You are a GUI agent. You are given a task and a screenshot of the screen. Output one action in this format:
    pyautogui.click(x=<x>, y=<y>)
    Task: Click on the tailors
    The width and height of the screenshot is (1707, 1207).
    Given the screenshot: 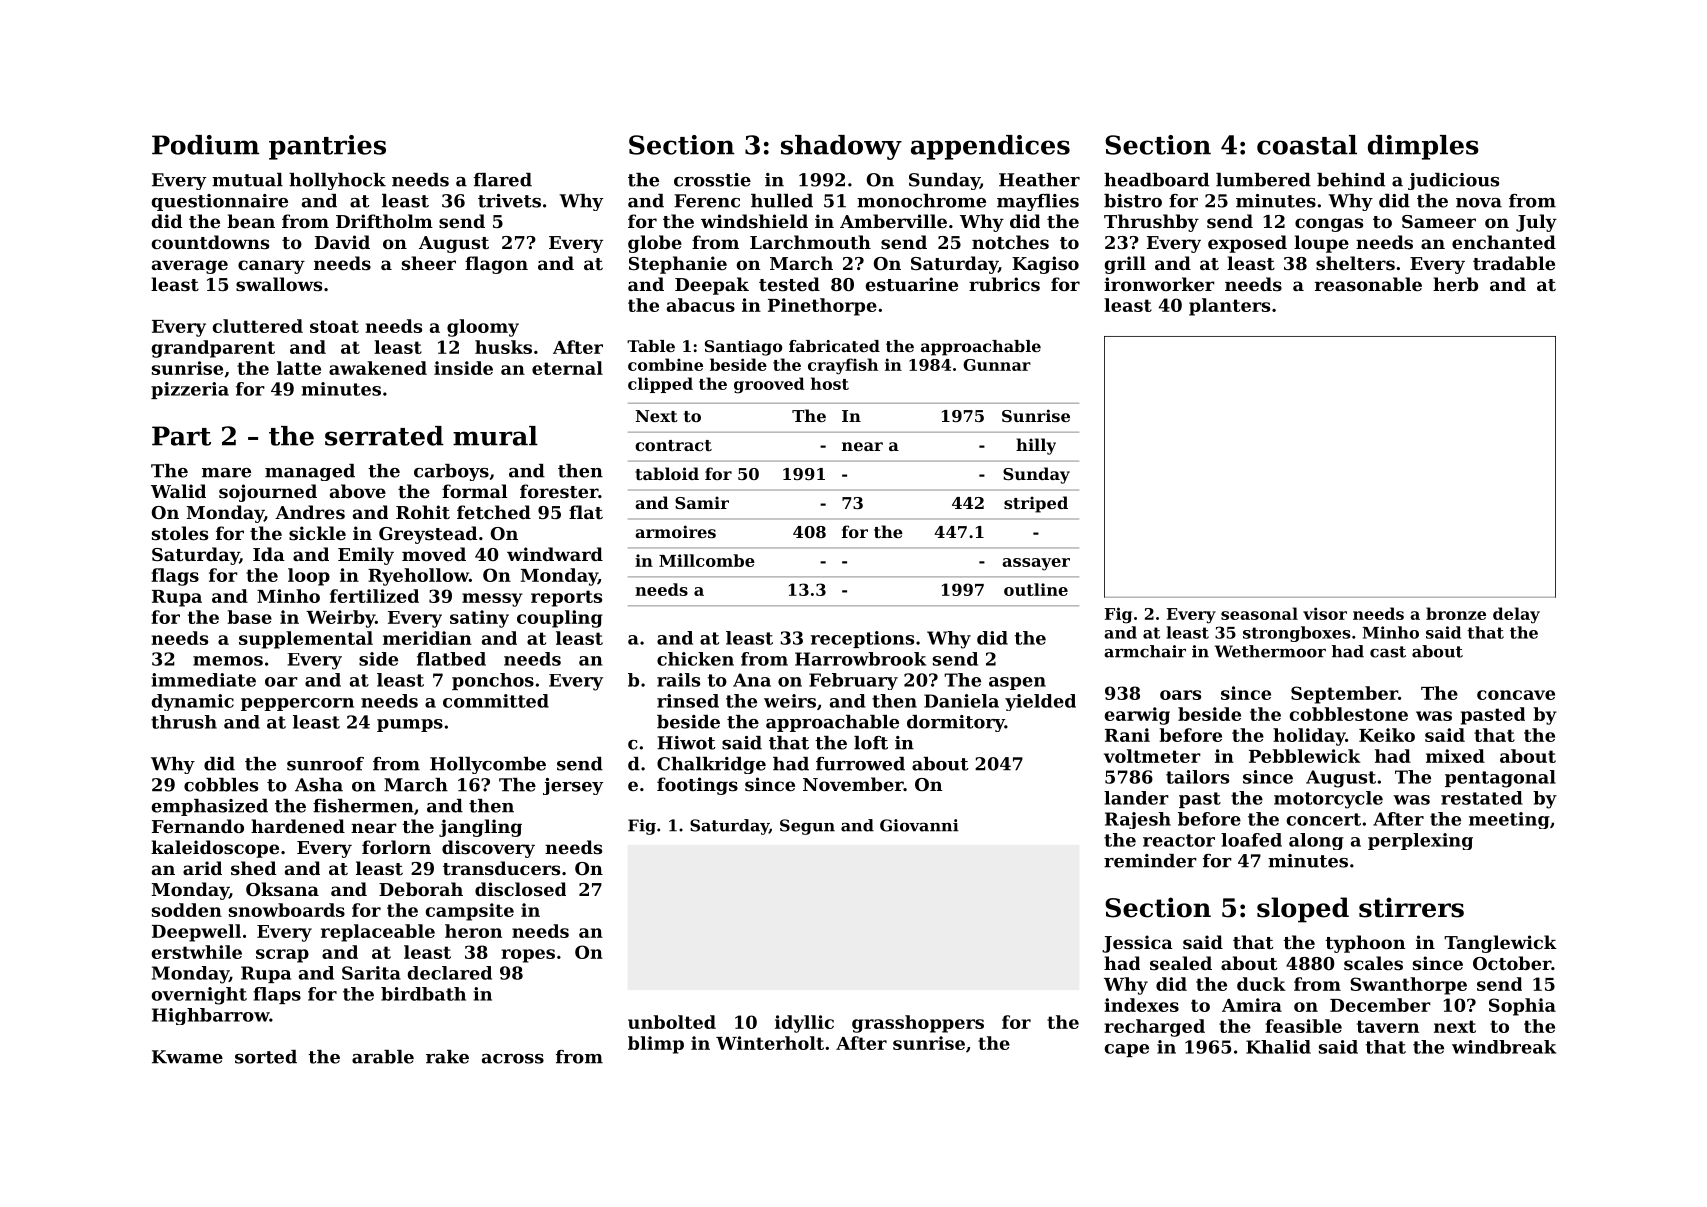 What is the action you would take?
    pyautogui.click(x=1197, y=777)
